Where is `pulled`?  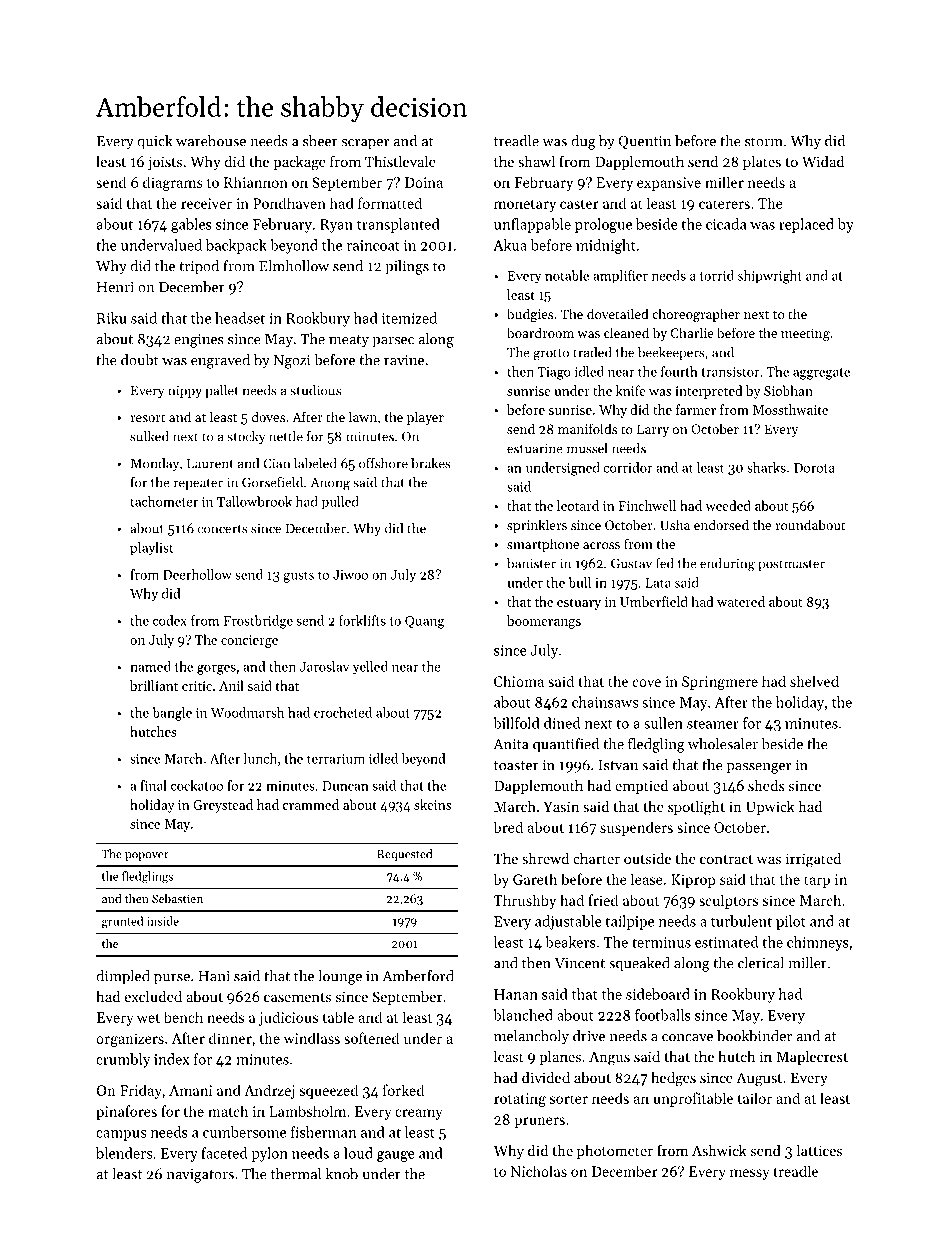
pulled is located at coordinates (340, 502).
